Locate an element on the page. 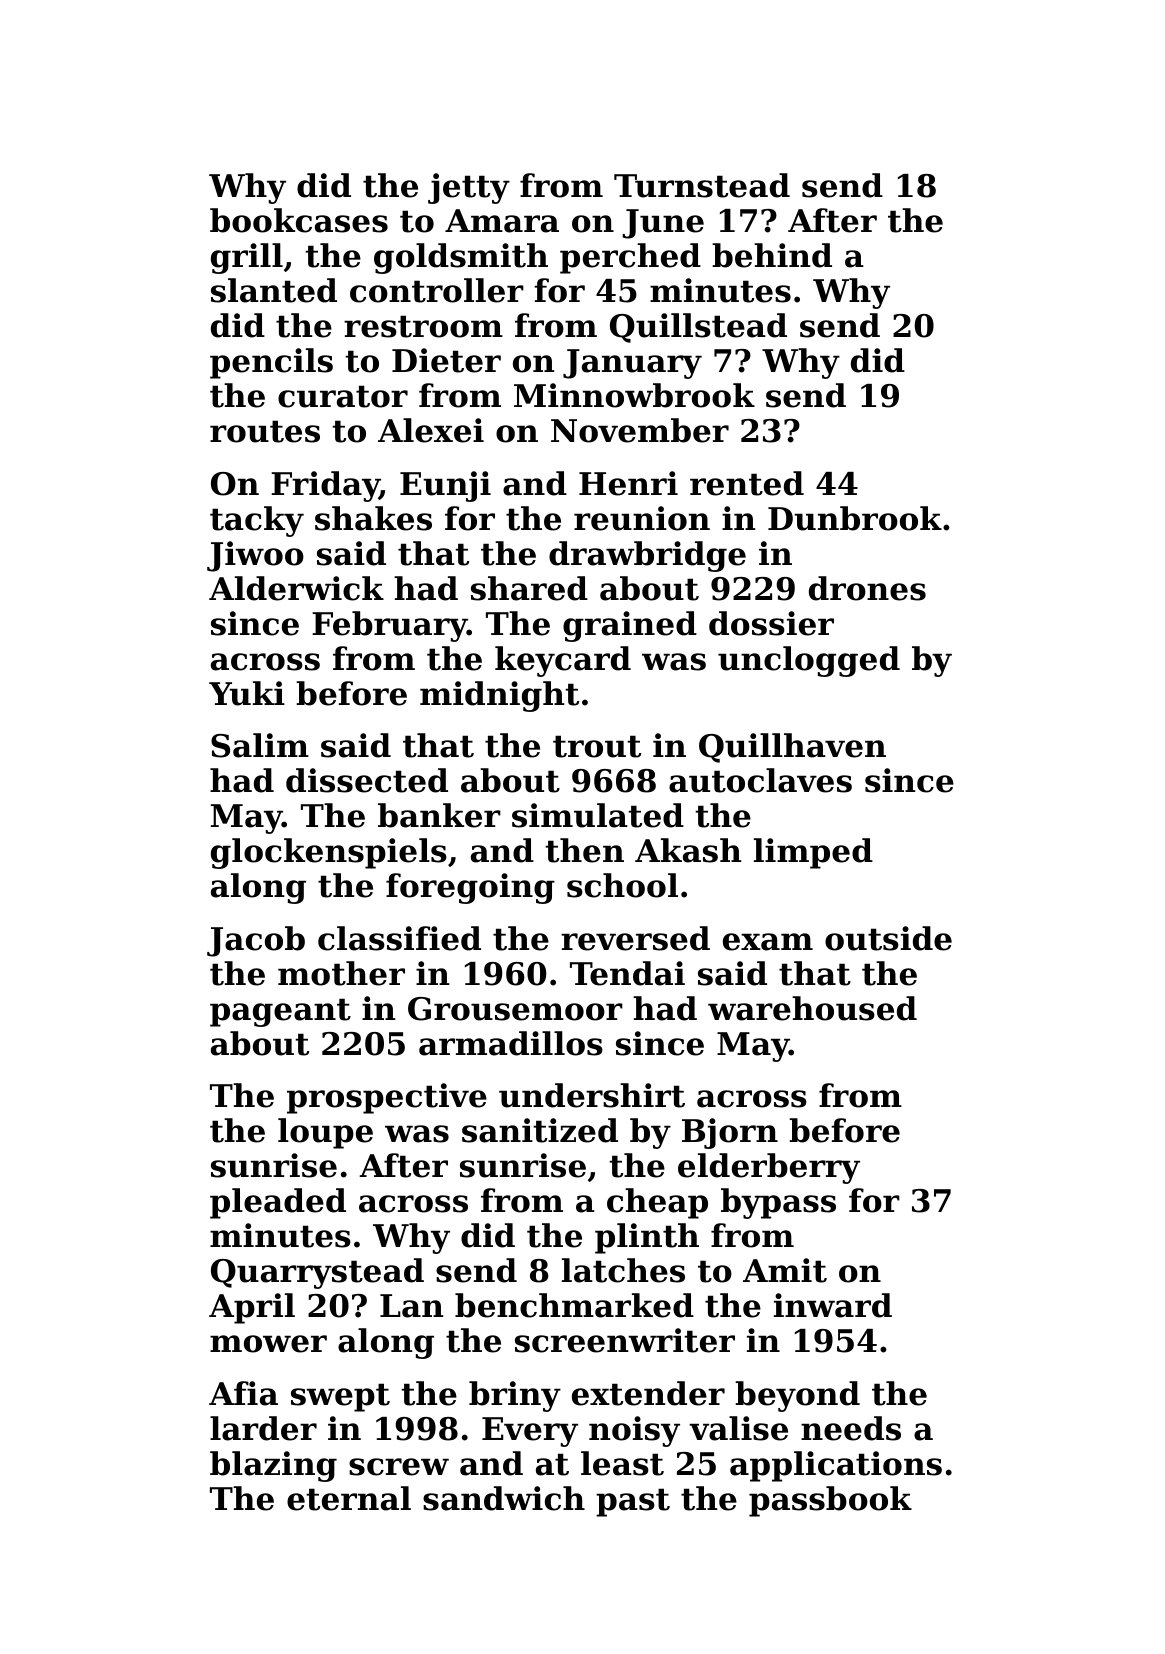 Image resolution: width=1165 pixels, height=1654 pixels. Amara is located at coordinates (502, 221).
